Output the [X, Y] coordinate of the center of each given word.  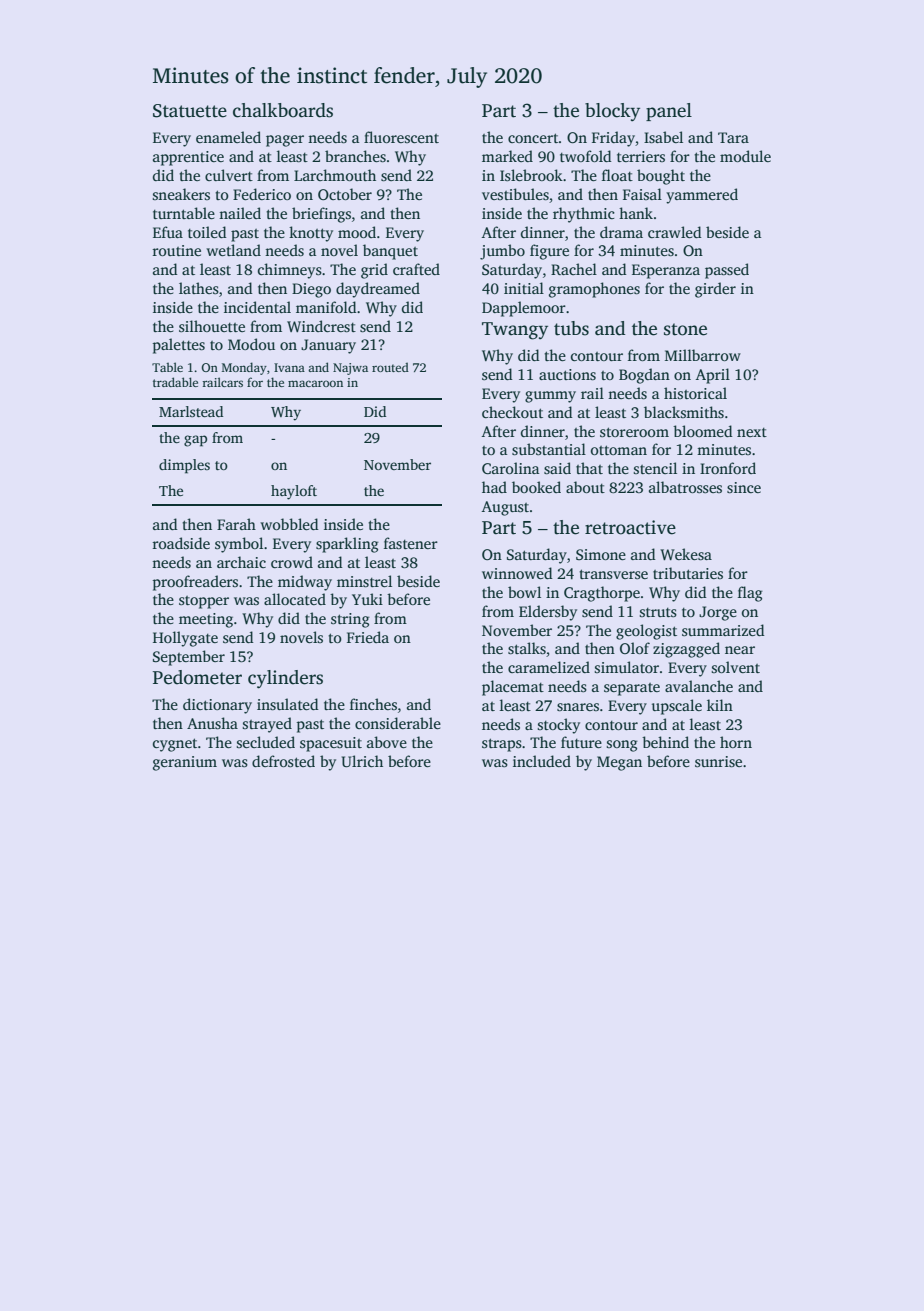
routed [390, 367]
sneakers [181, 194]
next [752, 432]
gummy [550, 397]
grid [374, 271]
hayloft [294, 492]
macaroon [315, 383]
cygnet [175, 745]
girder [715, 290]
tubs [571, 328]
